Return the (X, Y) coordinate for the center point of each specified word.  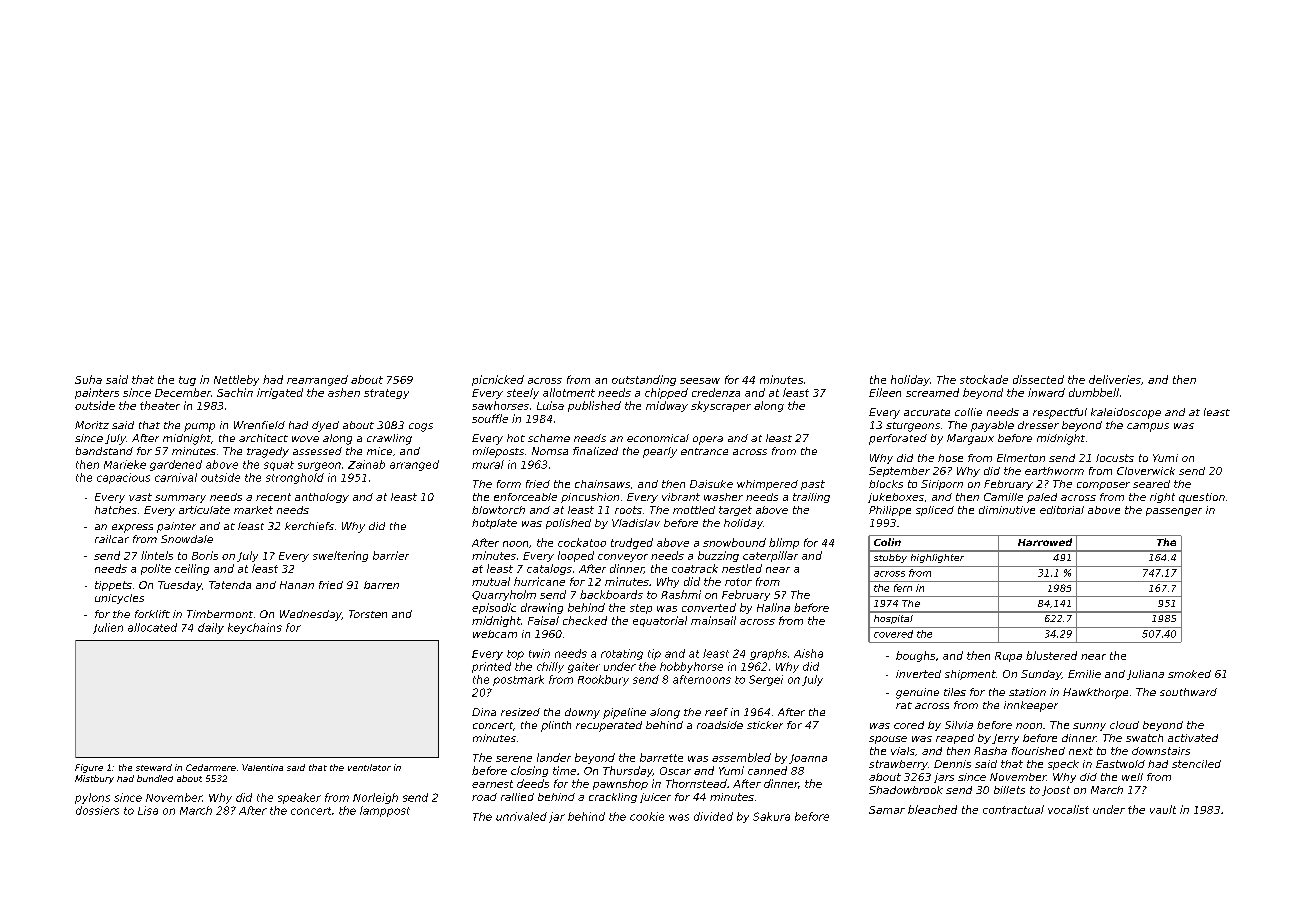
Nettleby (236, 380)
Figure (89, 768)
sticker (765, 725)
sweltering (340, 556)
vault (1163, 809)
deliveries (1115, 379)
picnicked (498, 380)
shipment (970, 675)
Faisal (543, 620)
